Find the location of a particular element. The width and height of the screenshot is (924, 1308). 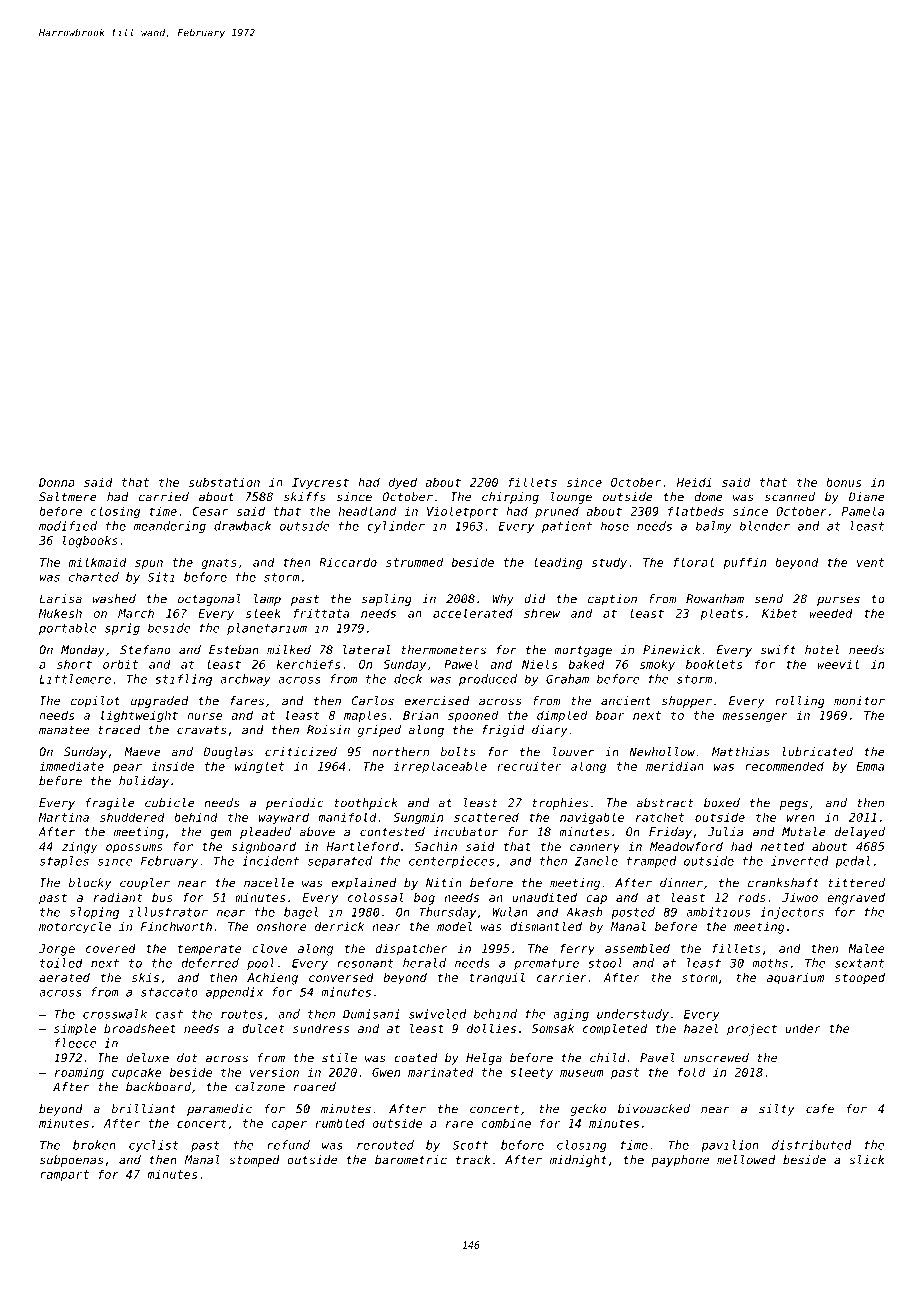

staples is located at coordinates (64, 862).
